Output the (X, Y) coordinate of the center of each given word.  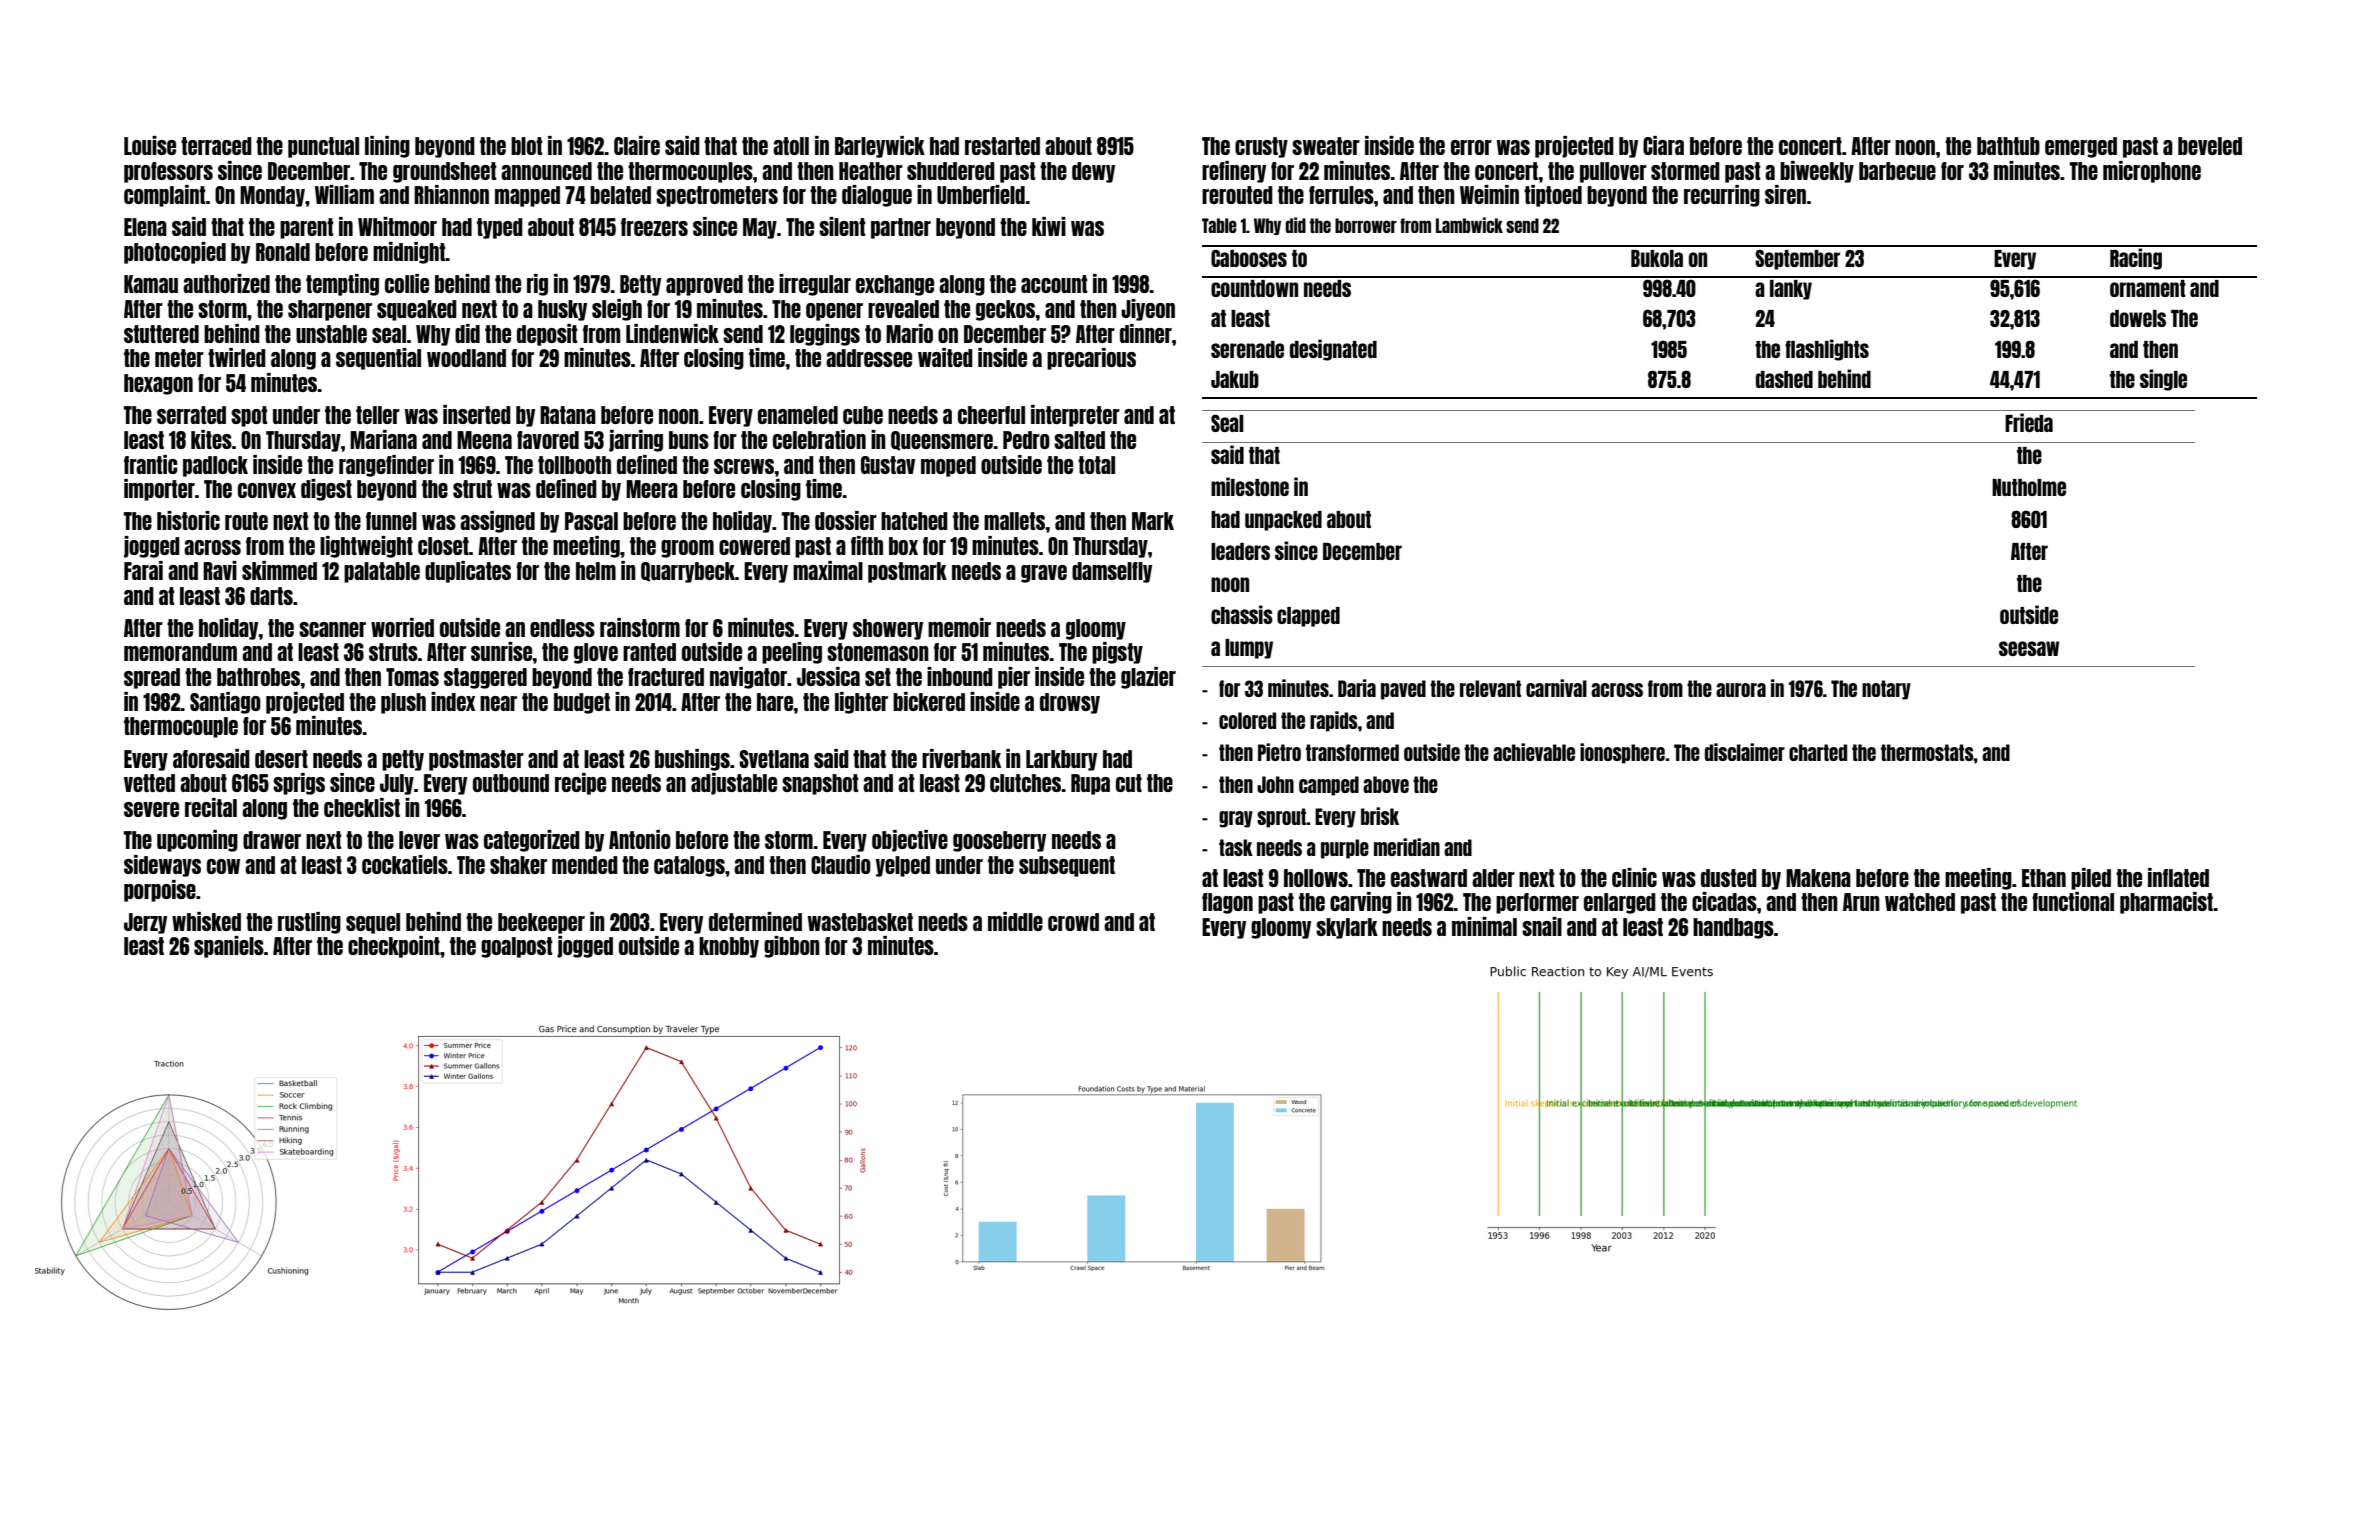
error (1471, 147)
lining (387, 147)
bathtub (2008, 146)
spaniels (229, 947)
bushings (692, 760)
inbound (960, 676)
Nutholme (2029, 487)
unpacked (1283, 521)
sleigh (617, 310)
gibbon (792, 947)
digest (326, 490)
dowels (2138, 318)
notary (1886, 690)
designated (1333, 350)
